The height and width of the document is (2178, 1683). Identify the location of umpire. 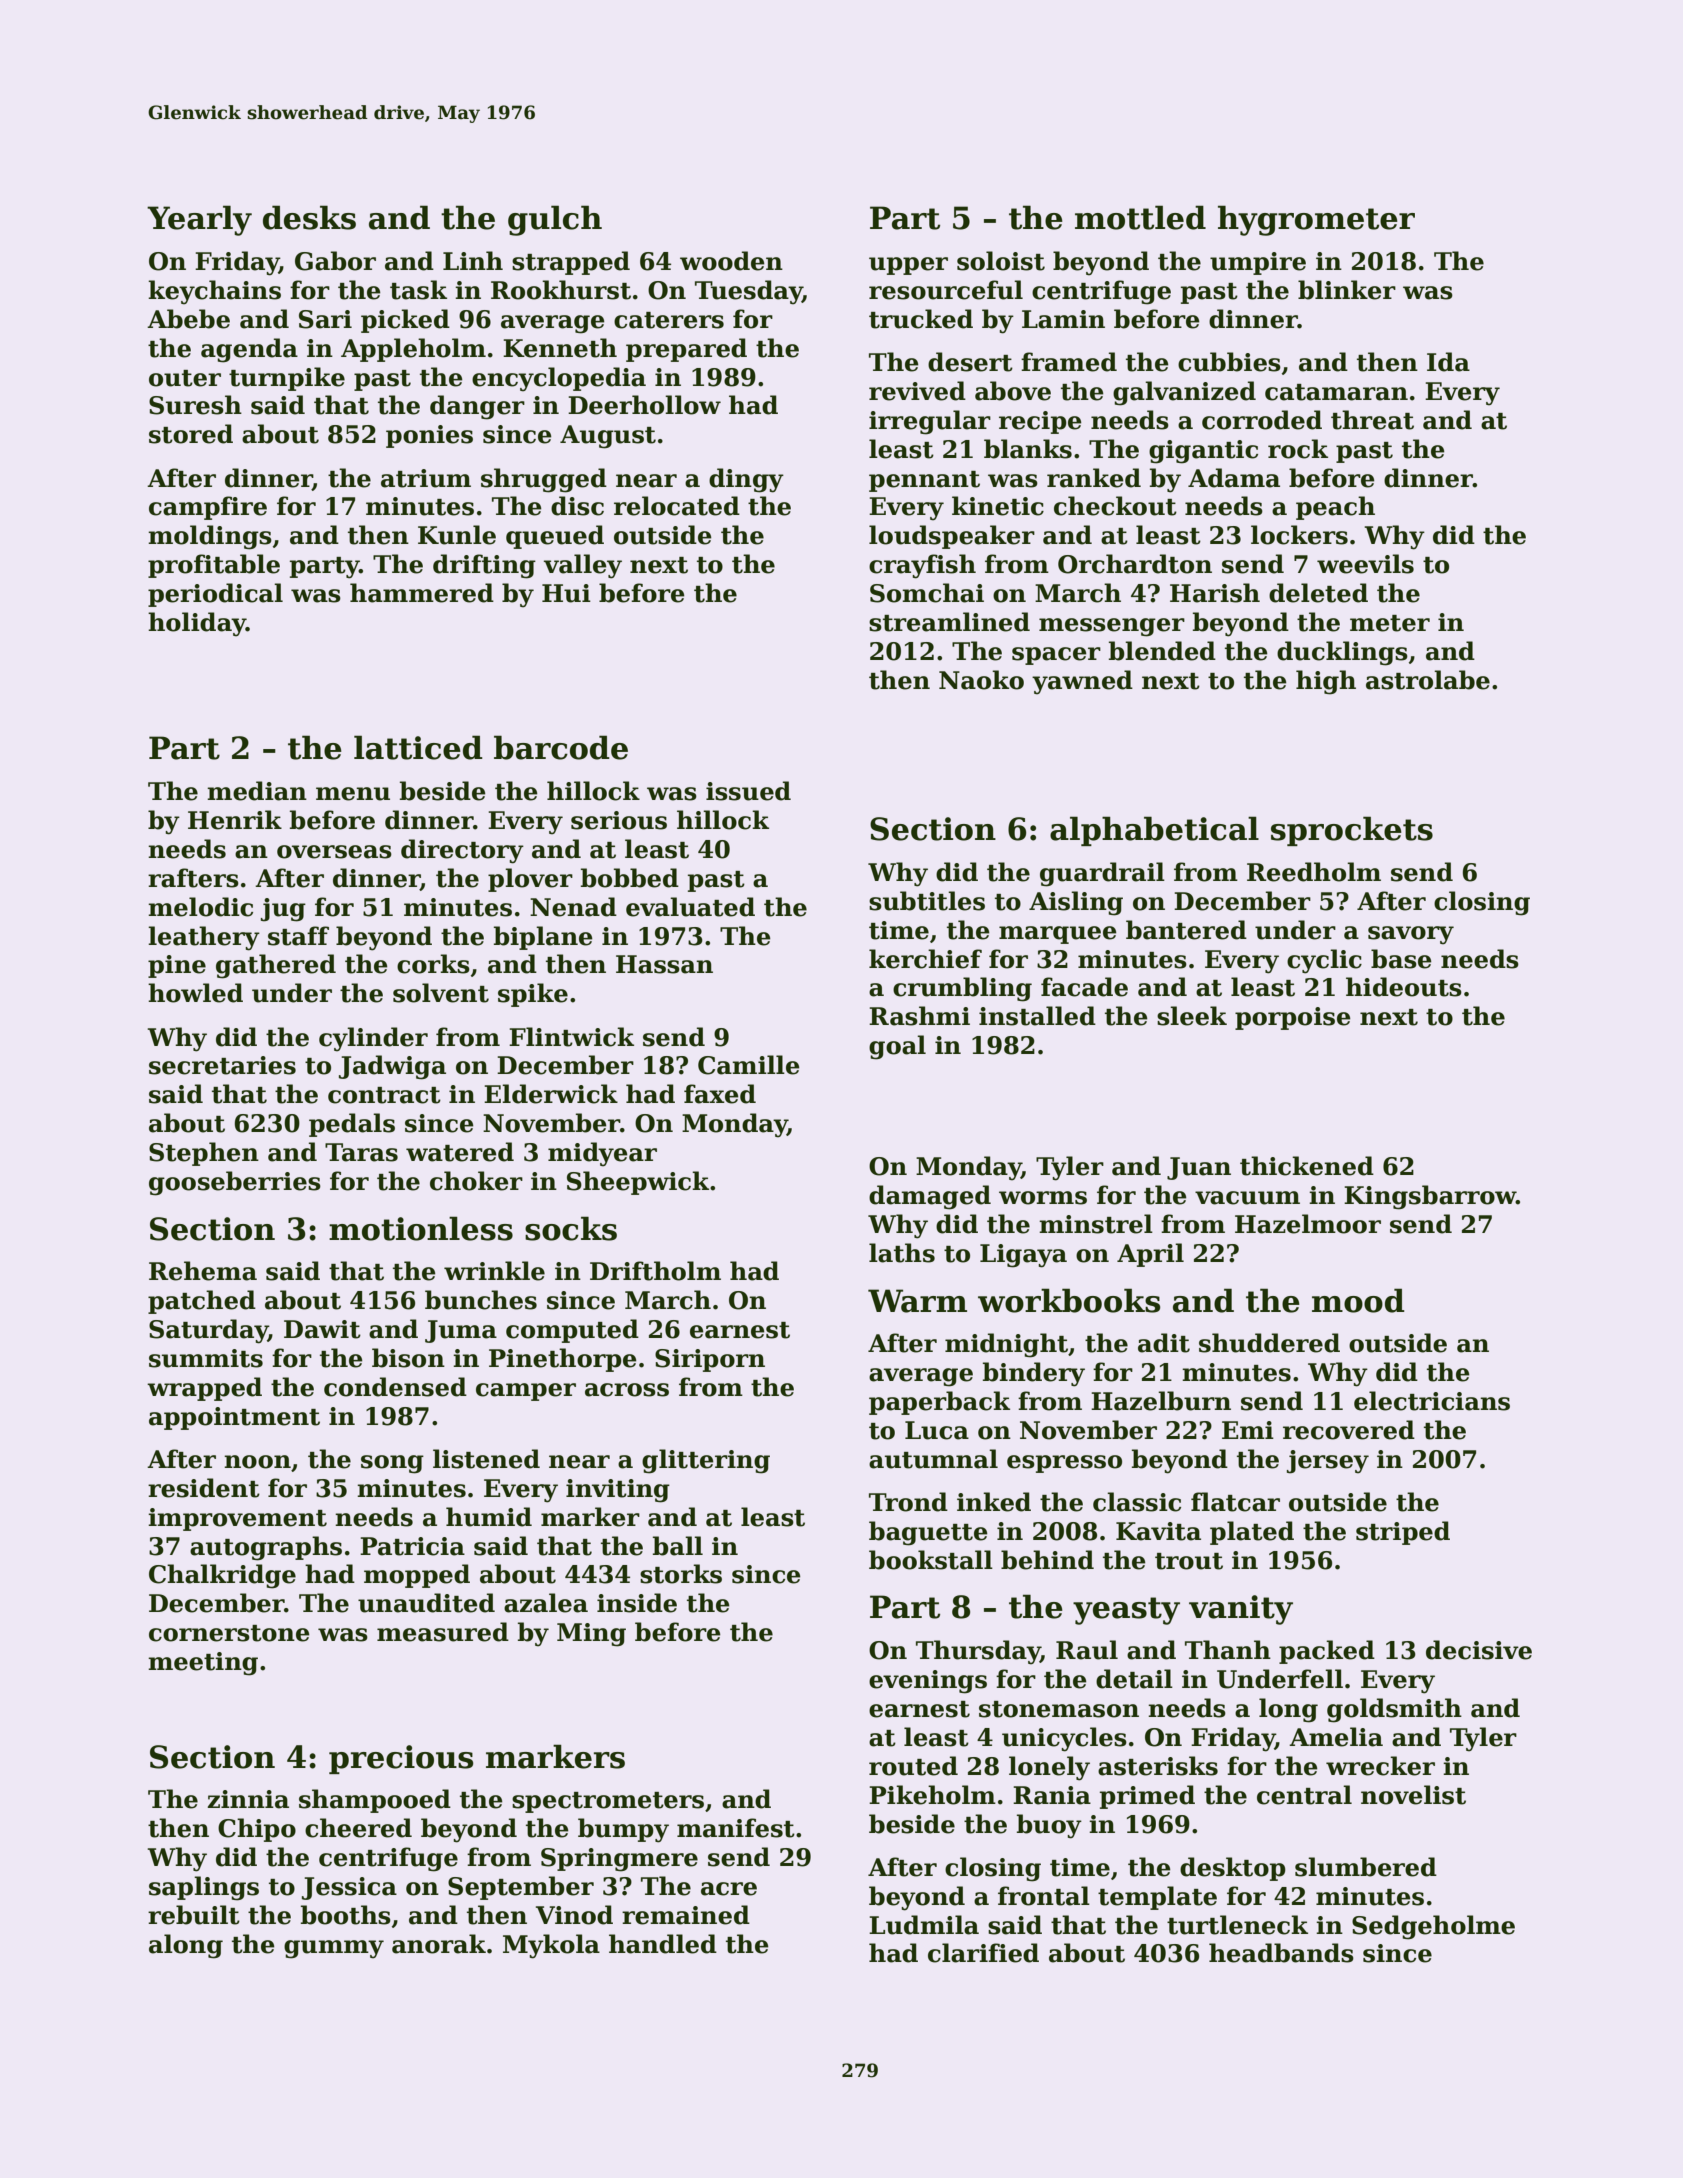
(1258, 263).
